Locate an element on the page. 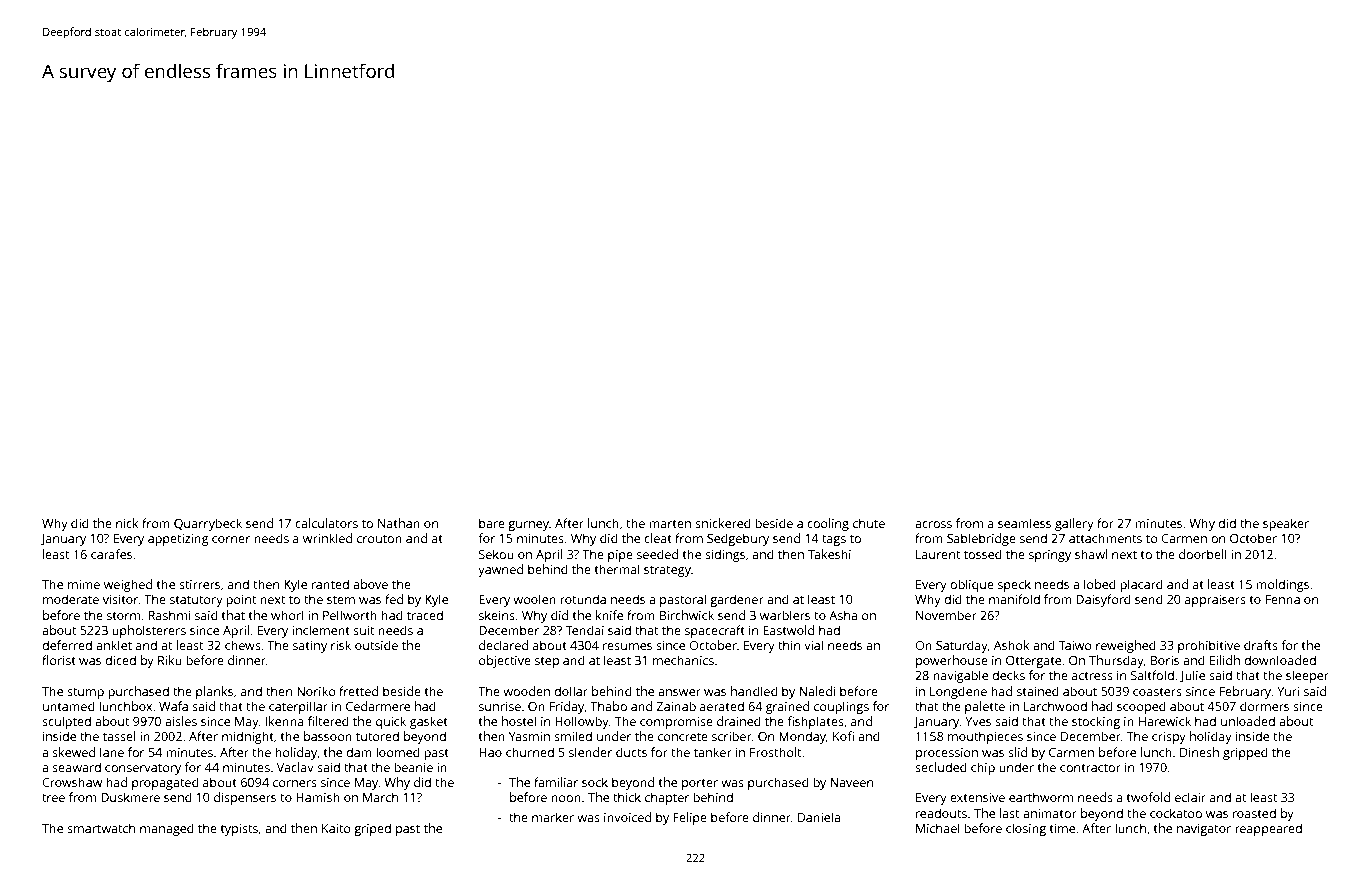  managed is located at coordinates (167, 829).
